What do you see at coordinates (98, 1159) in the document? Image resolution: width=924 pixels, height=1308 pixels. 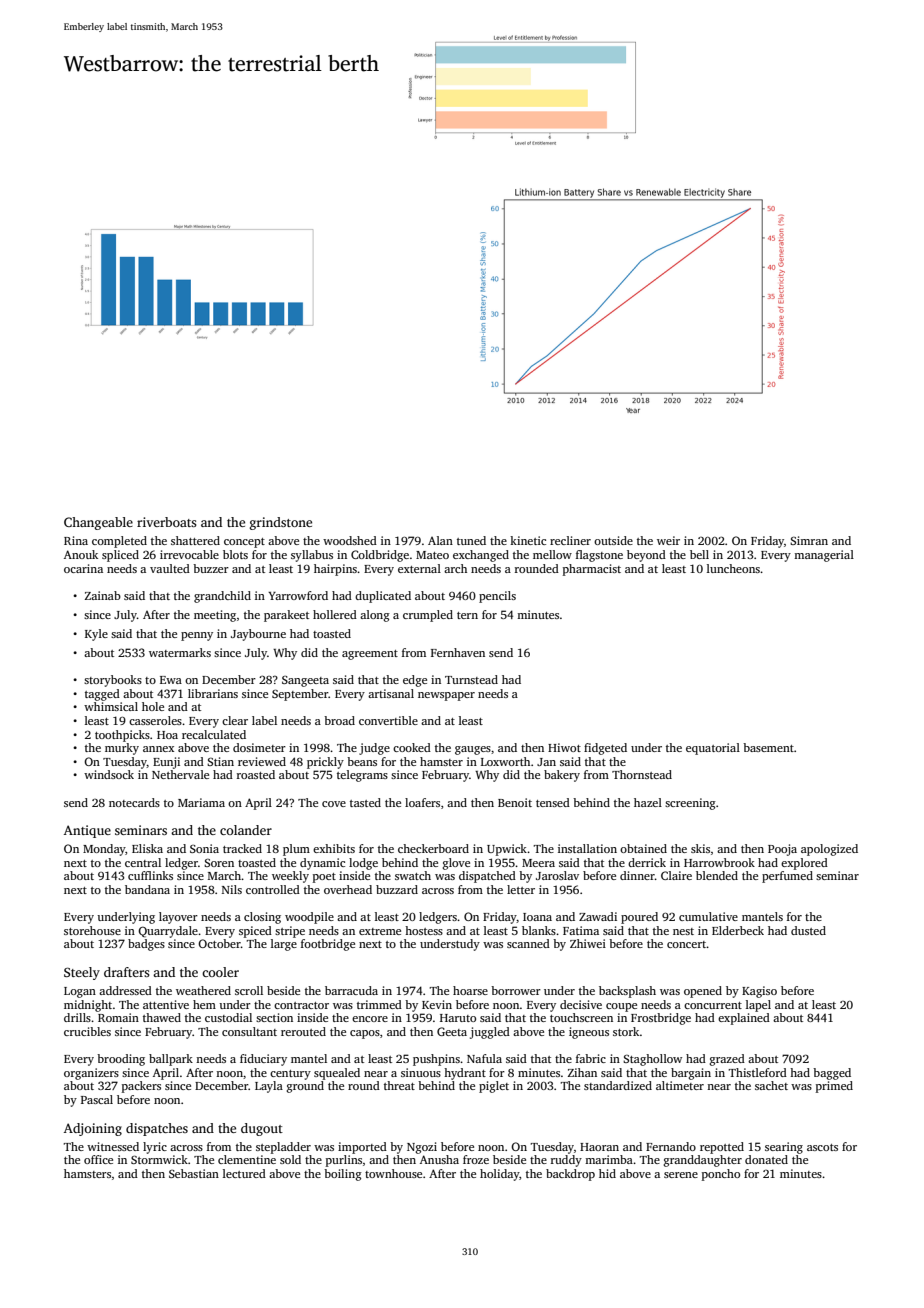 I see `office` at bounding box center [98, 1159].
